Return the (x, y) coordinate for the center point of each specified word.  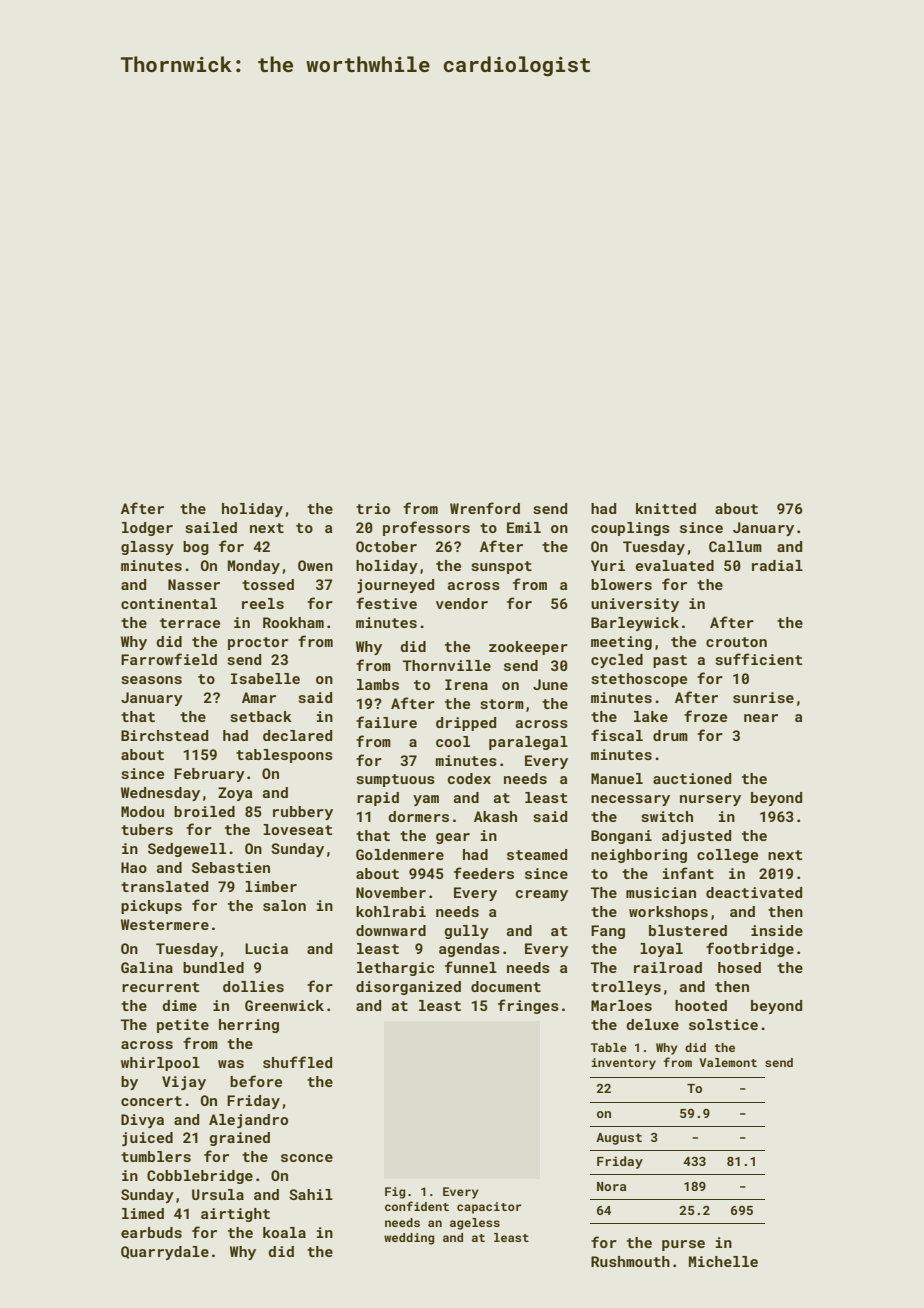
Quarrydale (165, 1253)
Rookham (293, 622)
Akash (495, 816)
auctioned (692, 778)
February (209, 775)
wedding (409, 1239)
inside (777, 930)
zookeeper (528, 648)
